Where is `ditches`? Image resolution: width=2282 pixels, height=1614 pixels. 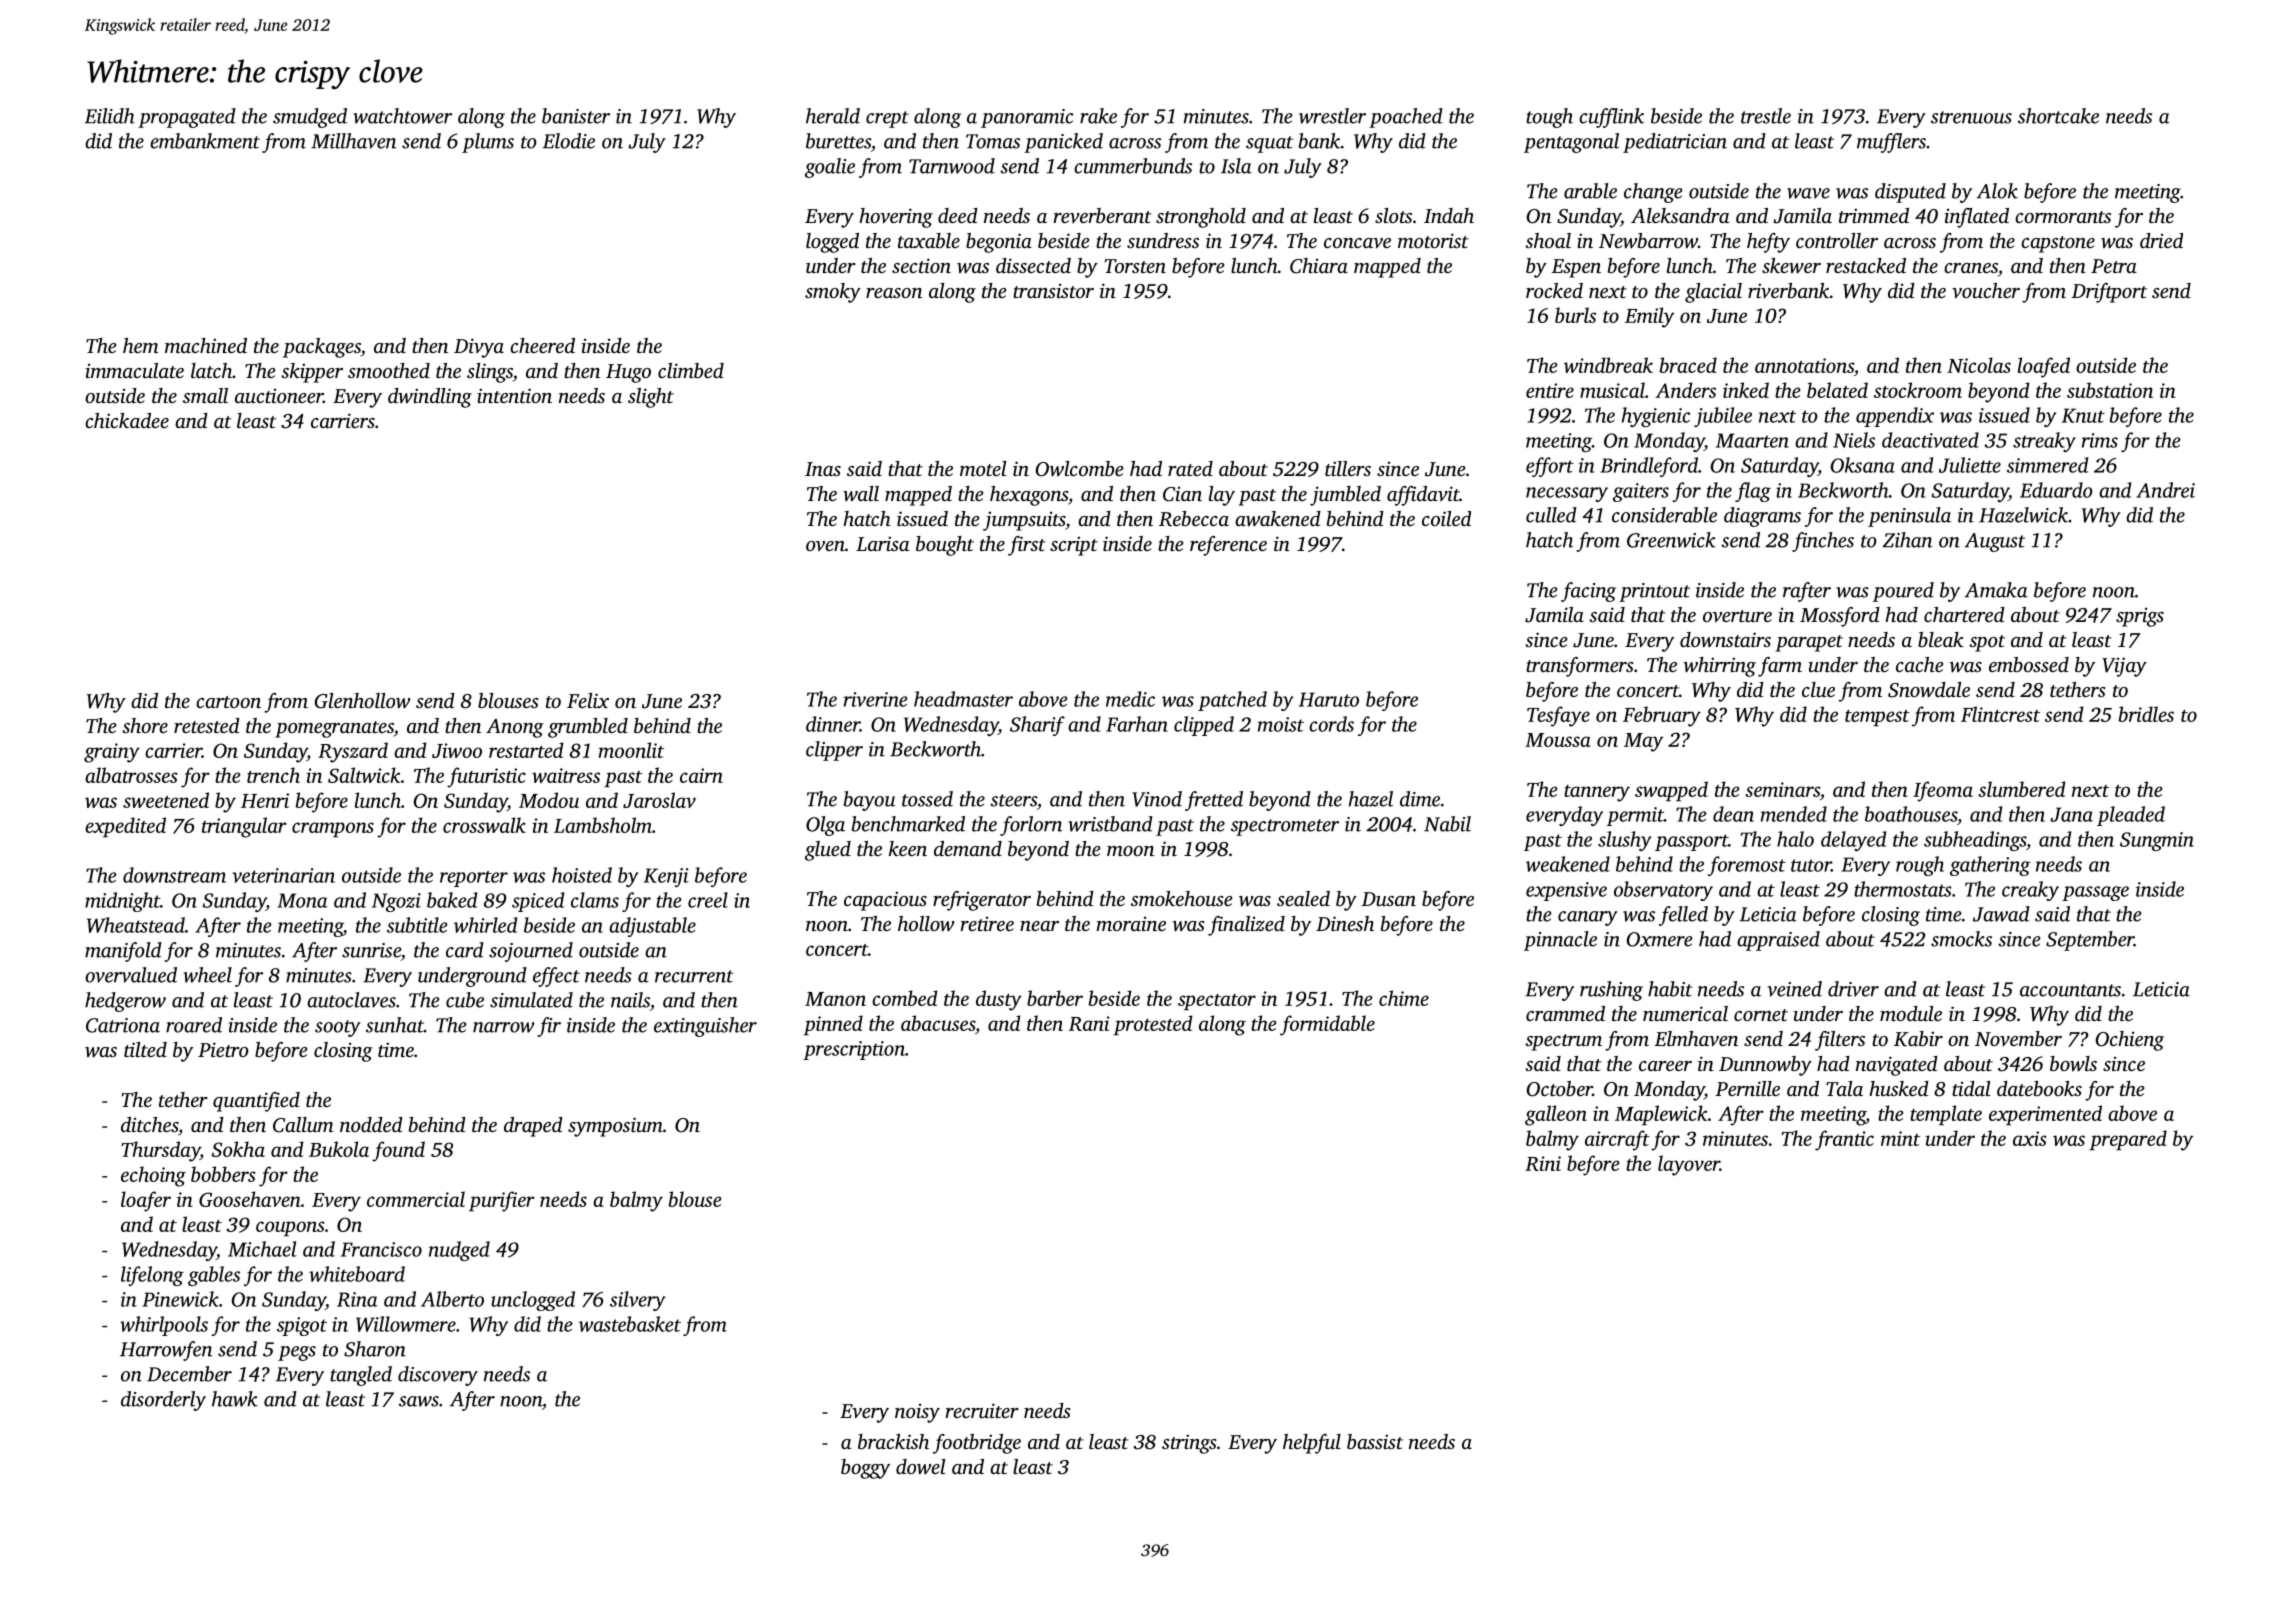
ditches is located at coordinates (149, 1124).
